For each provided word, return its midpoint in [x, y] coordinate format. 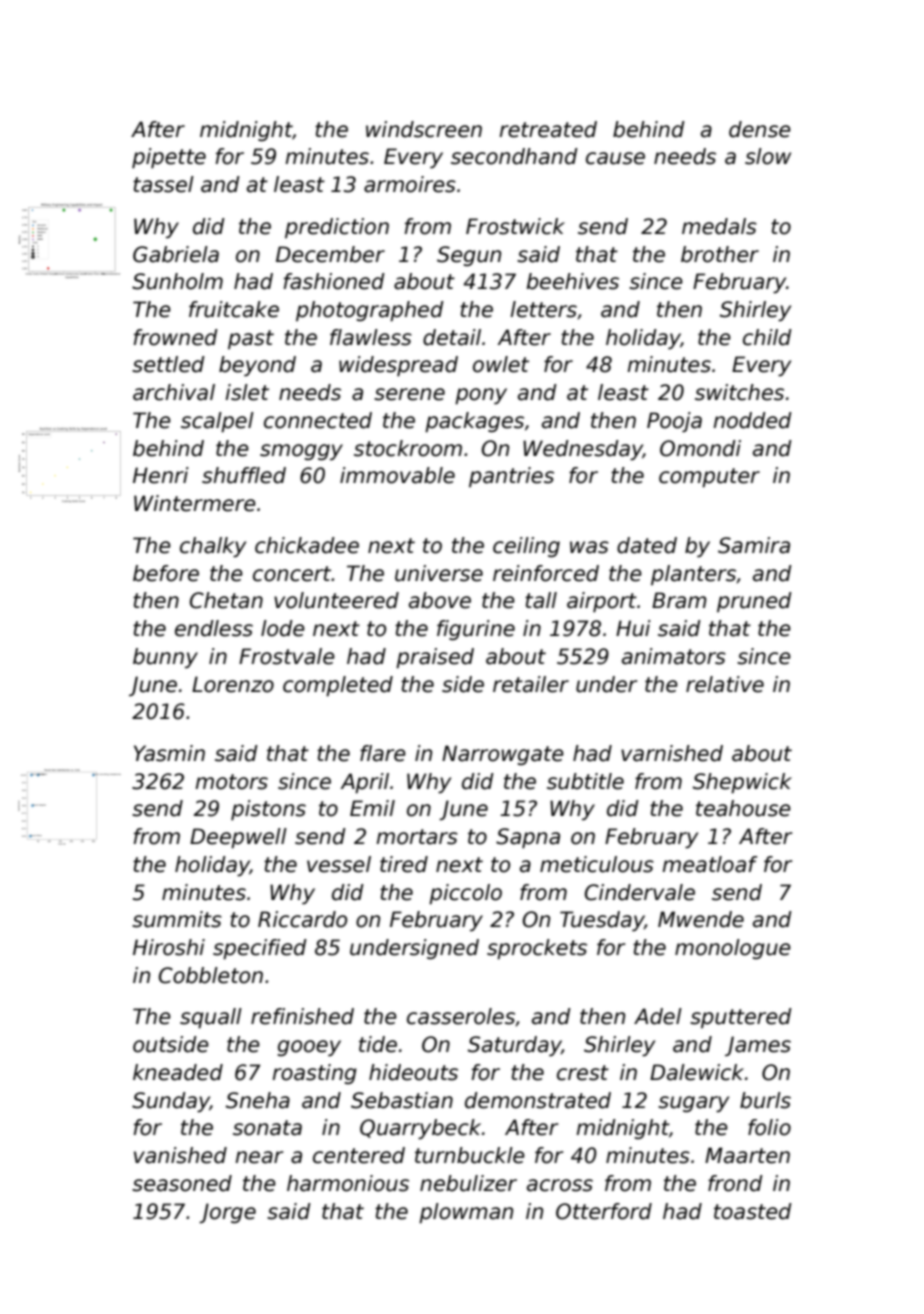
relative [725, 684]
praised [435, 658]
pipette [169, 158]
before [166, 573]
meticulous [597, 864]
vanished [180, 1155]
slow [768, 156]
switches [739, 392]
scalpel [217, 422]
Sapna [528, 838]
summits [177, 919]
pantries [511, 477]
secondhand [514, 156]
